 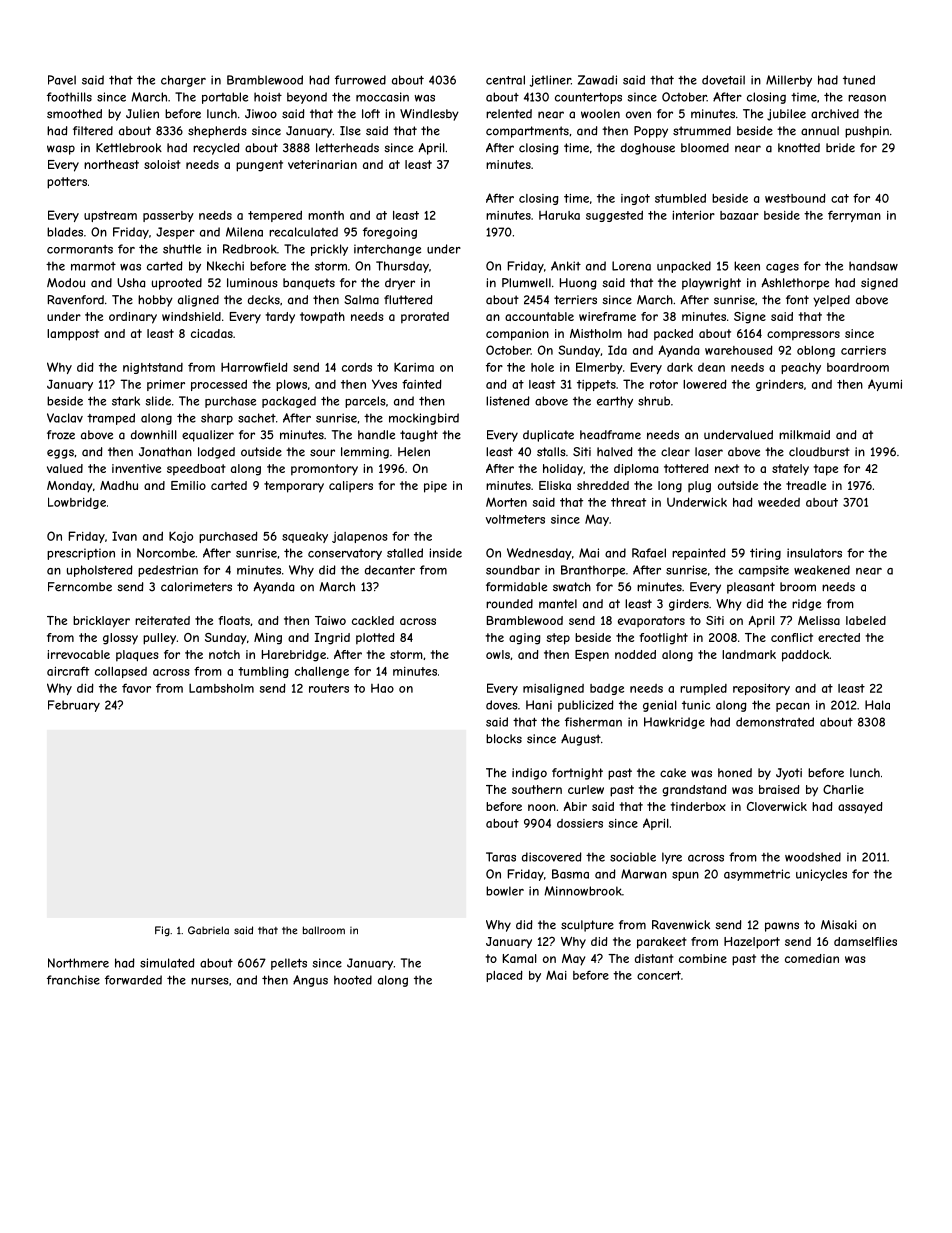 What do you see at coordinates (795, 198) in the screenshot?
I see `westbound` at bounding box center [795, 198].
